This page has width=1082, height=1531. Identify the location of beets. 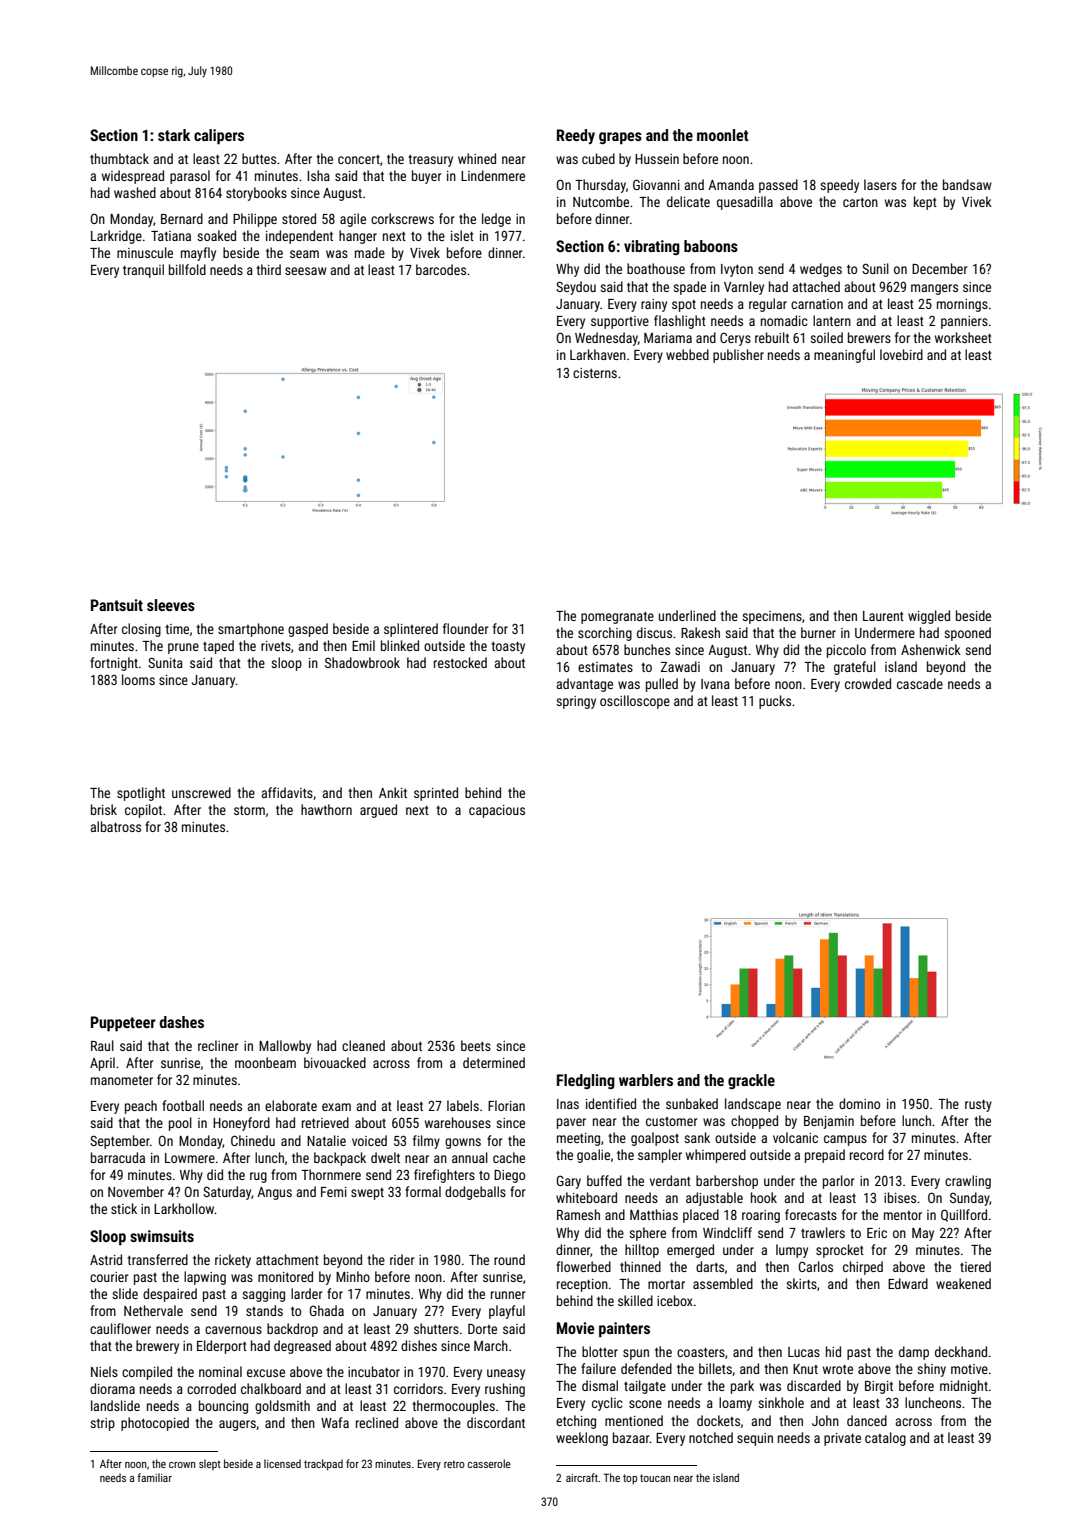
(476, 1045).
